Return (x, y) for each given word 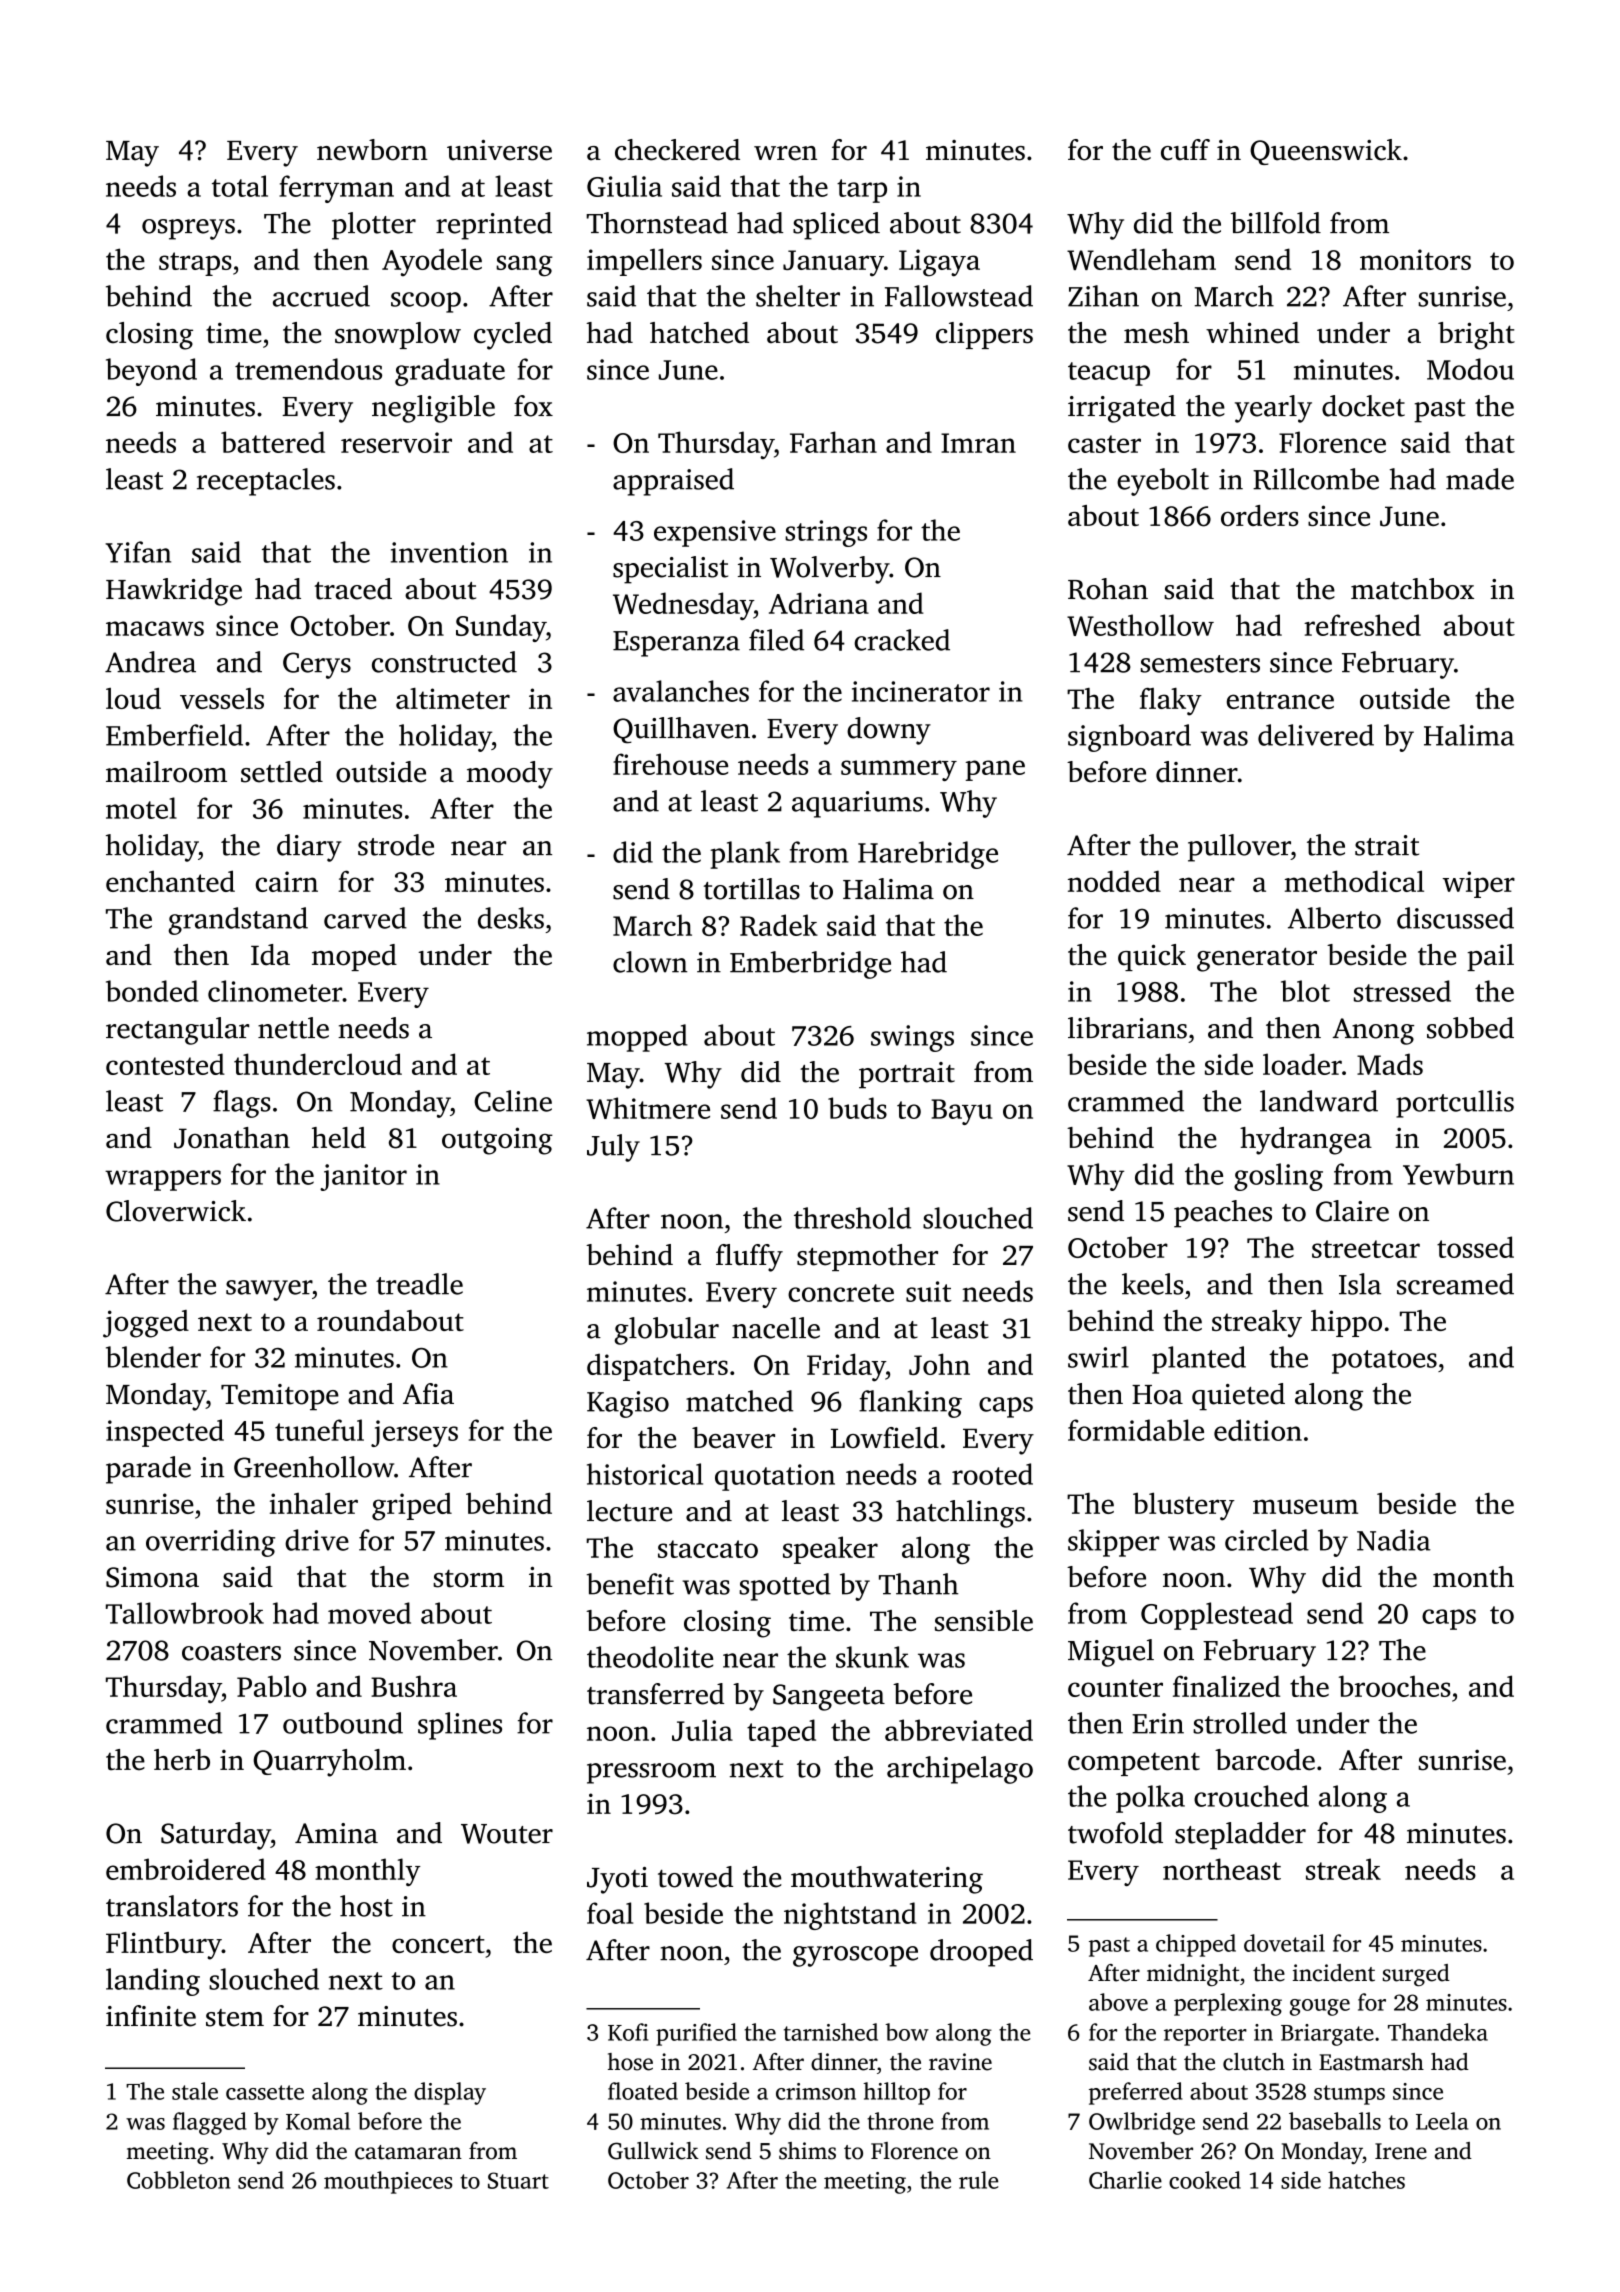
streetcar (1366, 1249)
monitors (1415, 259)
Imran (978, 443)
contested (165, 1064)
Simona (152, 1577)
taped (781, 1733)
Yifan (138, 552)
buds (857, 1108)
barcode (1265, 1760)
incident (1334, 1973)
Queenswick (1326, 152)
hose (630, 2062)
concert (438, 1944)
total (240, 186)
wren (785, 153)
